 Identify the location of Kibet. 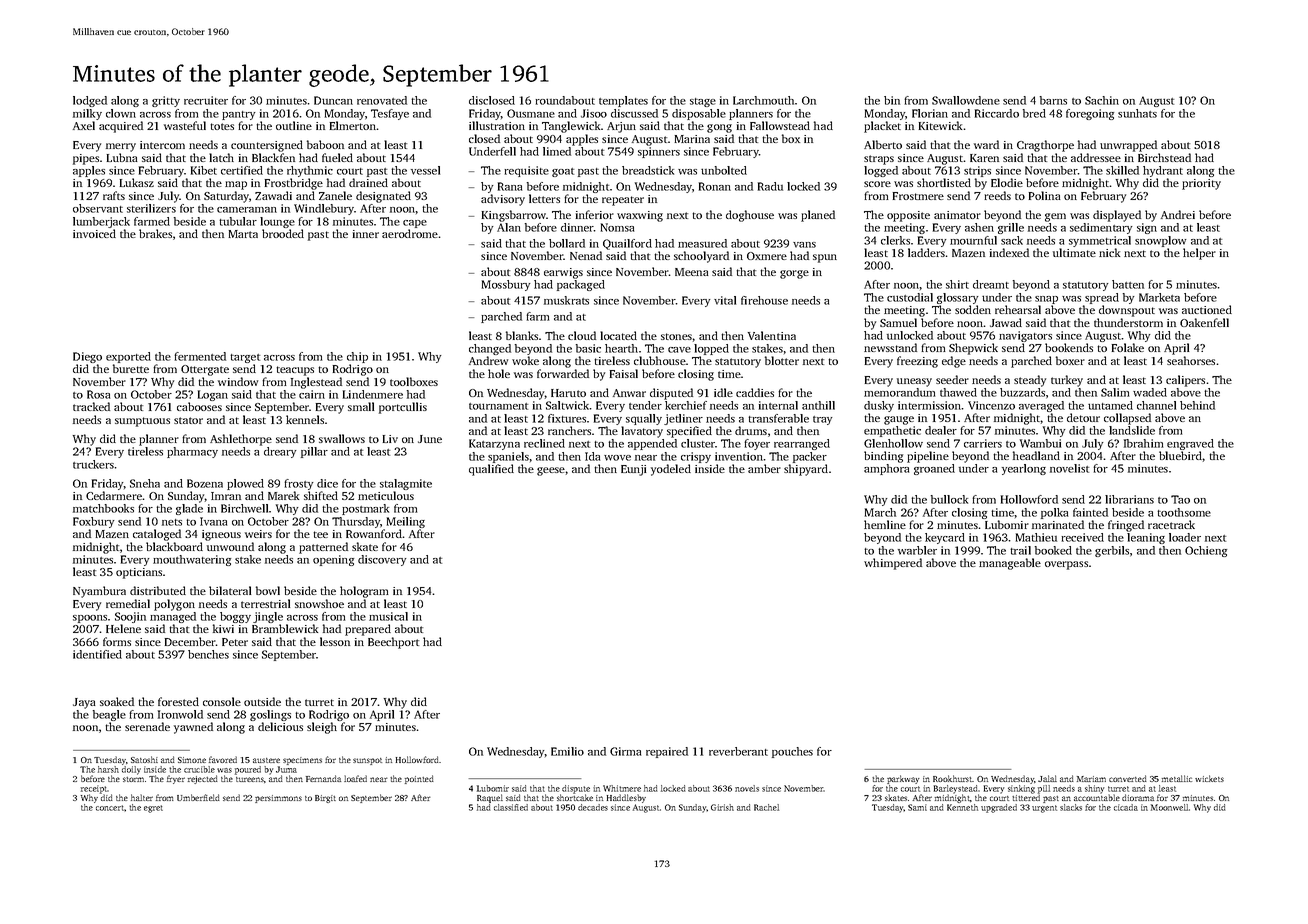
(204, 170).
